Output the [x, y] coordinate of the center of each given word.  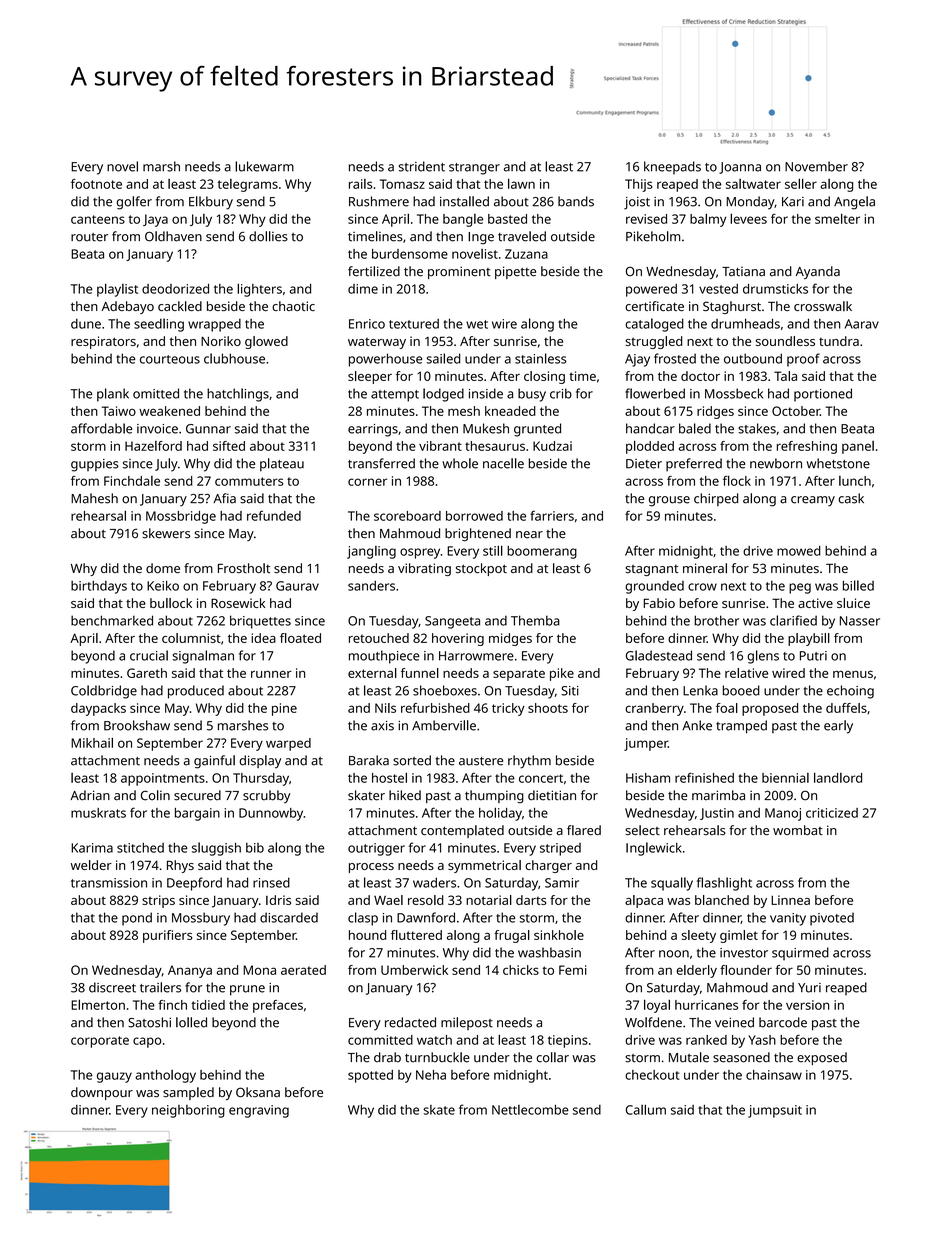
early [838, 727]
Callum [646, 1109]
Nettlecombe [530, 1110]
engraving [259, 1111]
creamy [813, 501]
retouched [379, 638]
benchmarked [112, 620]
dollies [268, 236]
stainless [541, 358]
